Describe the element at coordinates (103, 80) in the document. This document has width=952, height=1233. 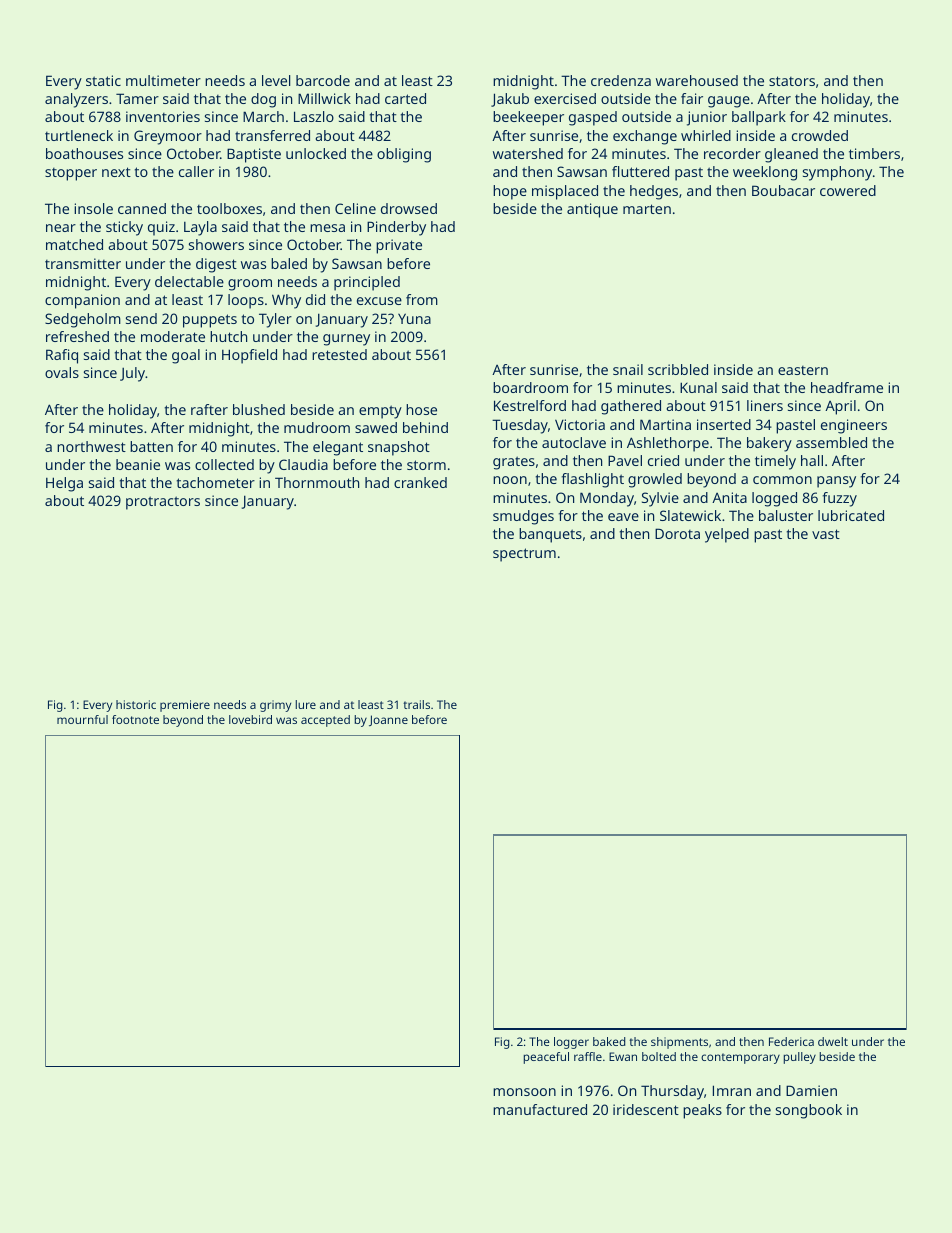
I see `static` at that location.
